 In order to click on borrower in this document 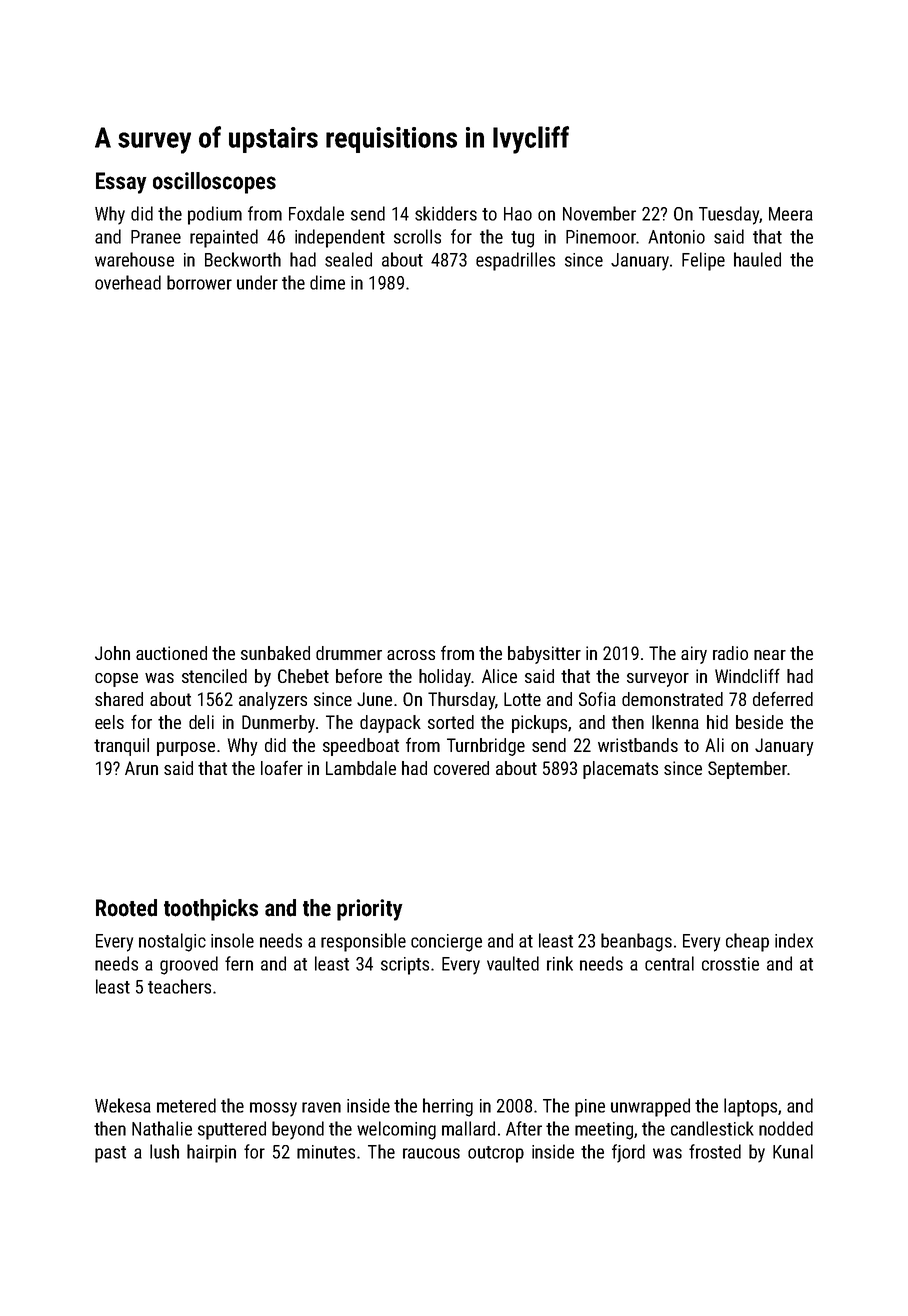, I will do `click(199, 282)`.
